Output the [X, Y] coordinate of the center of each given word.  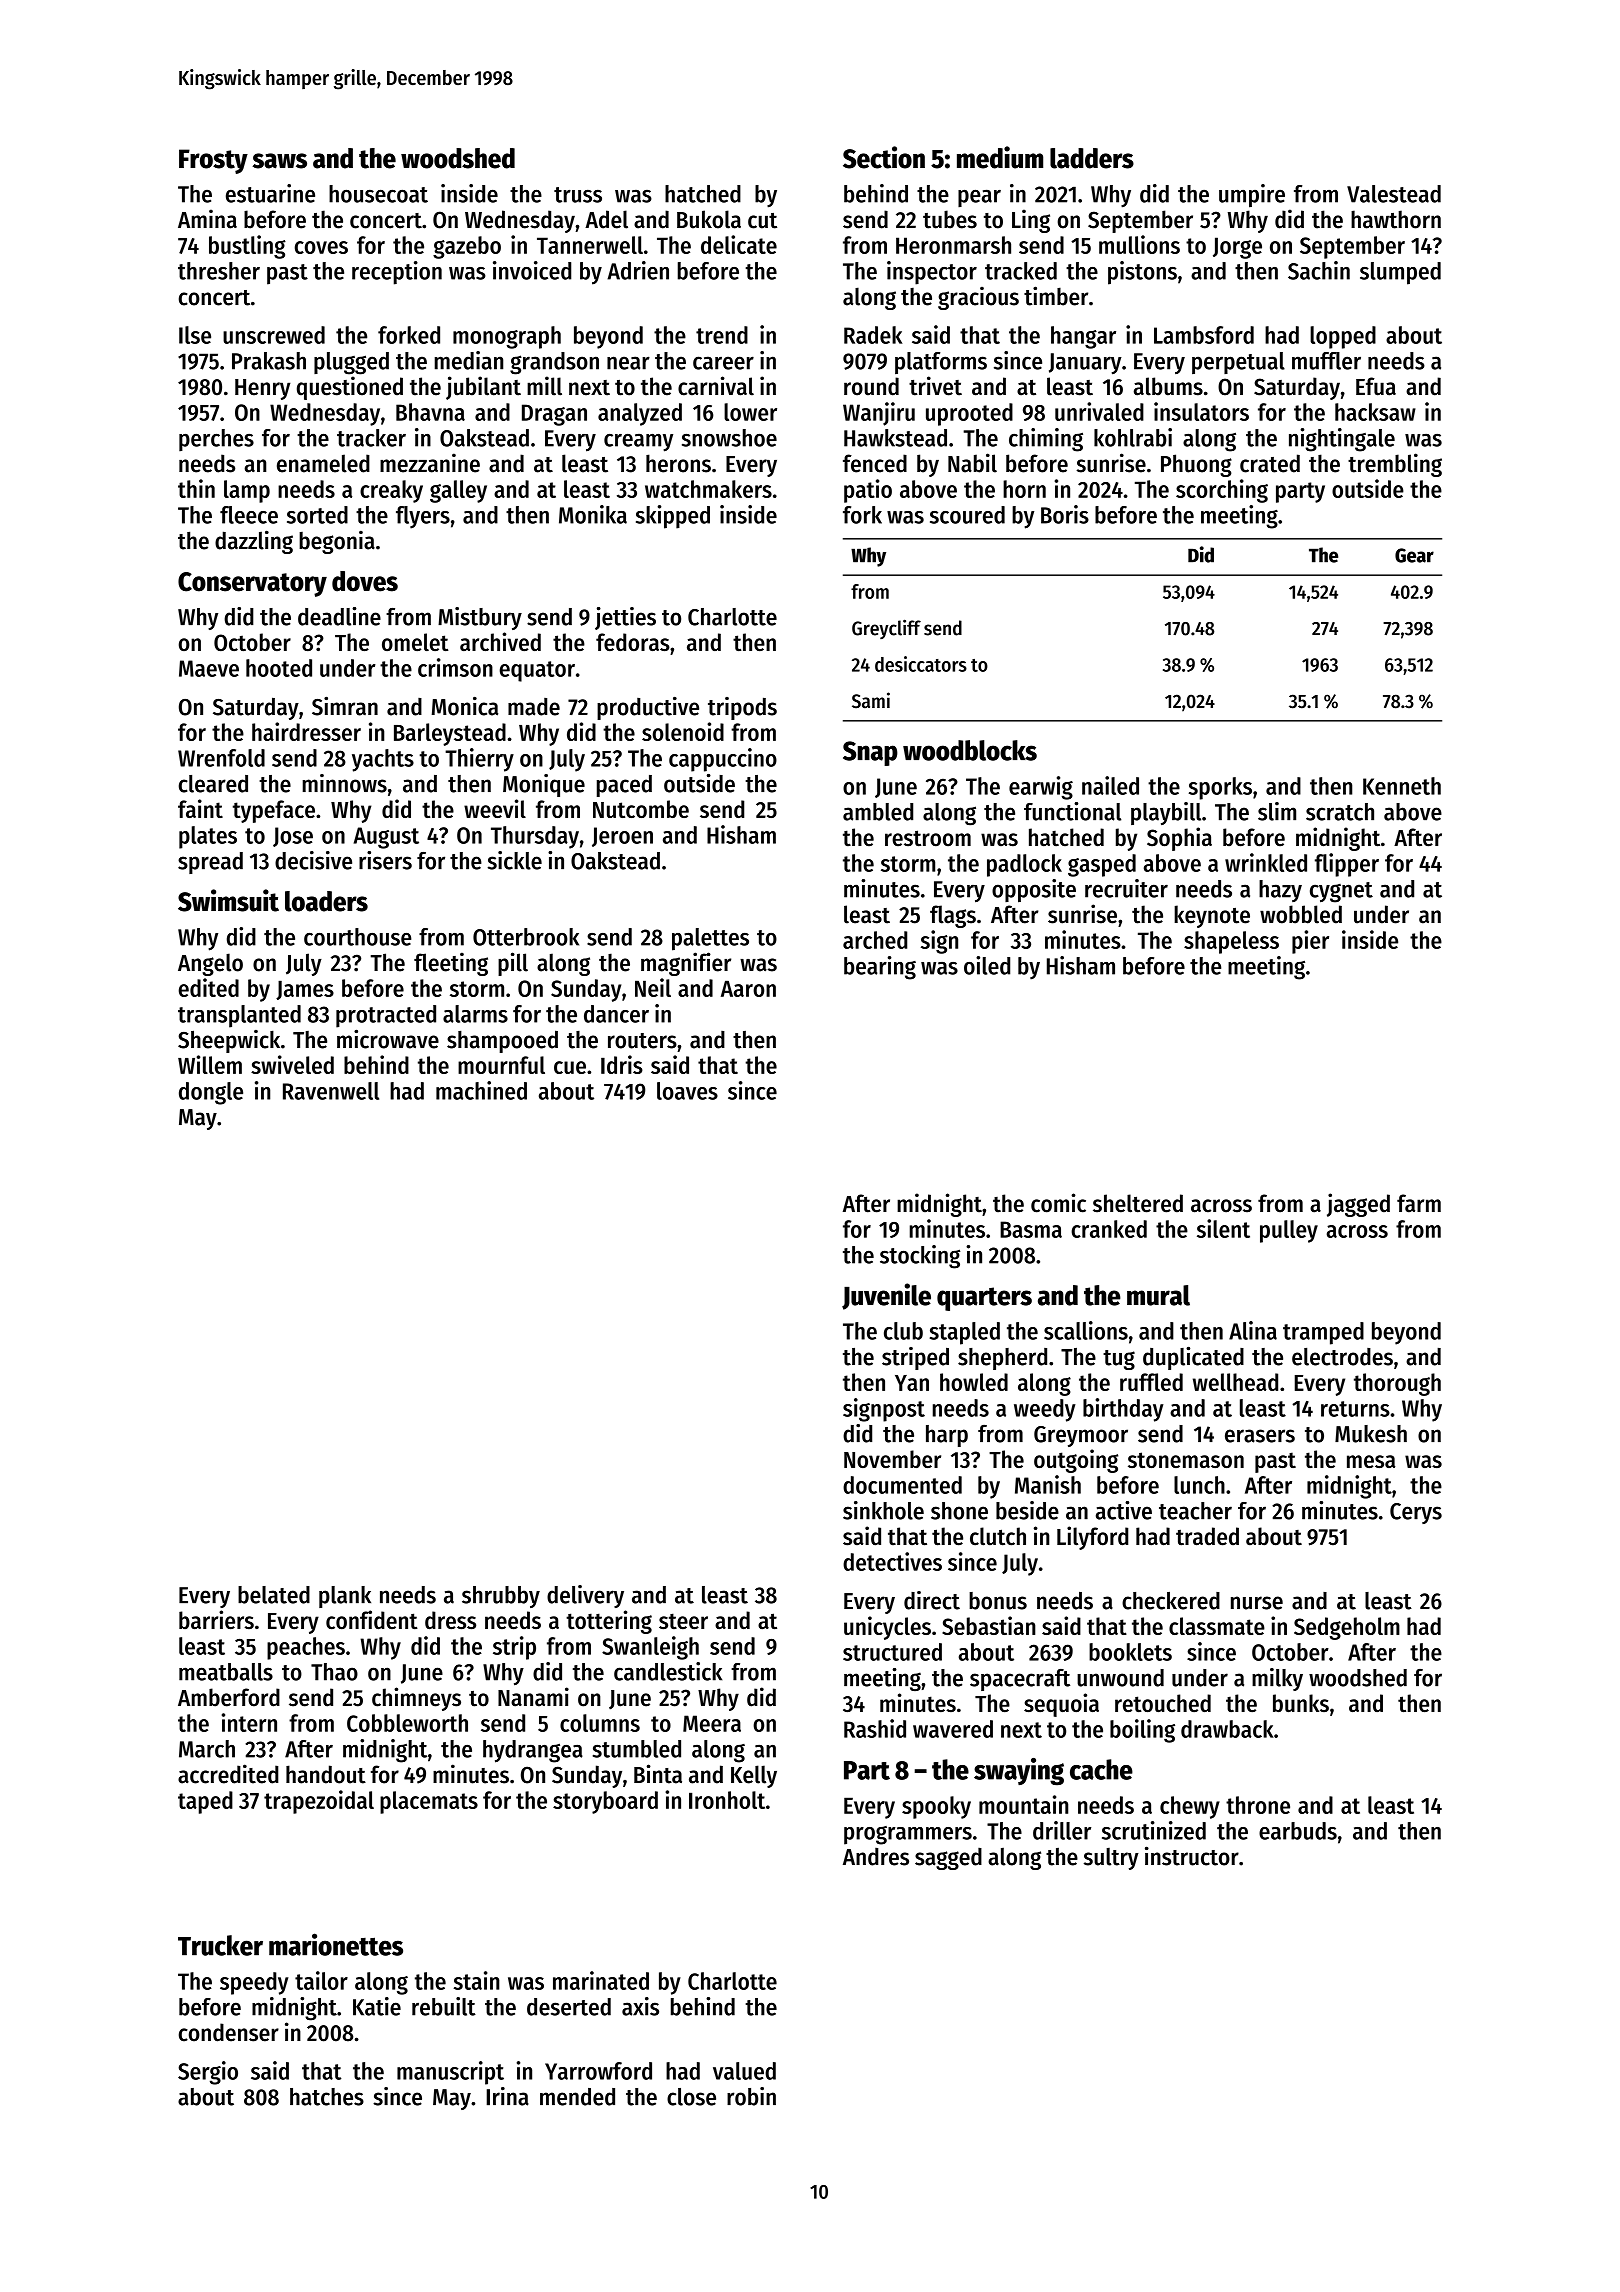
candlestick [668, 1671]
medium [1000, 157]
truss [578, 195]
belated [274, 1595]
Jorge [1237, 248]
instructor [1192, 1856]
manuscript [450, 2073]
